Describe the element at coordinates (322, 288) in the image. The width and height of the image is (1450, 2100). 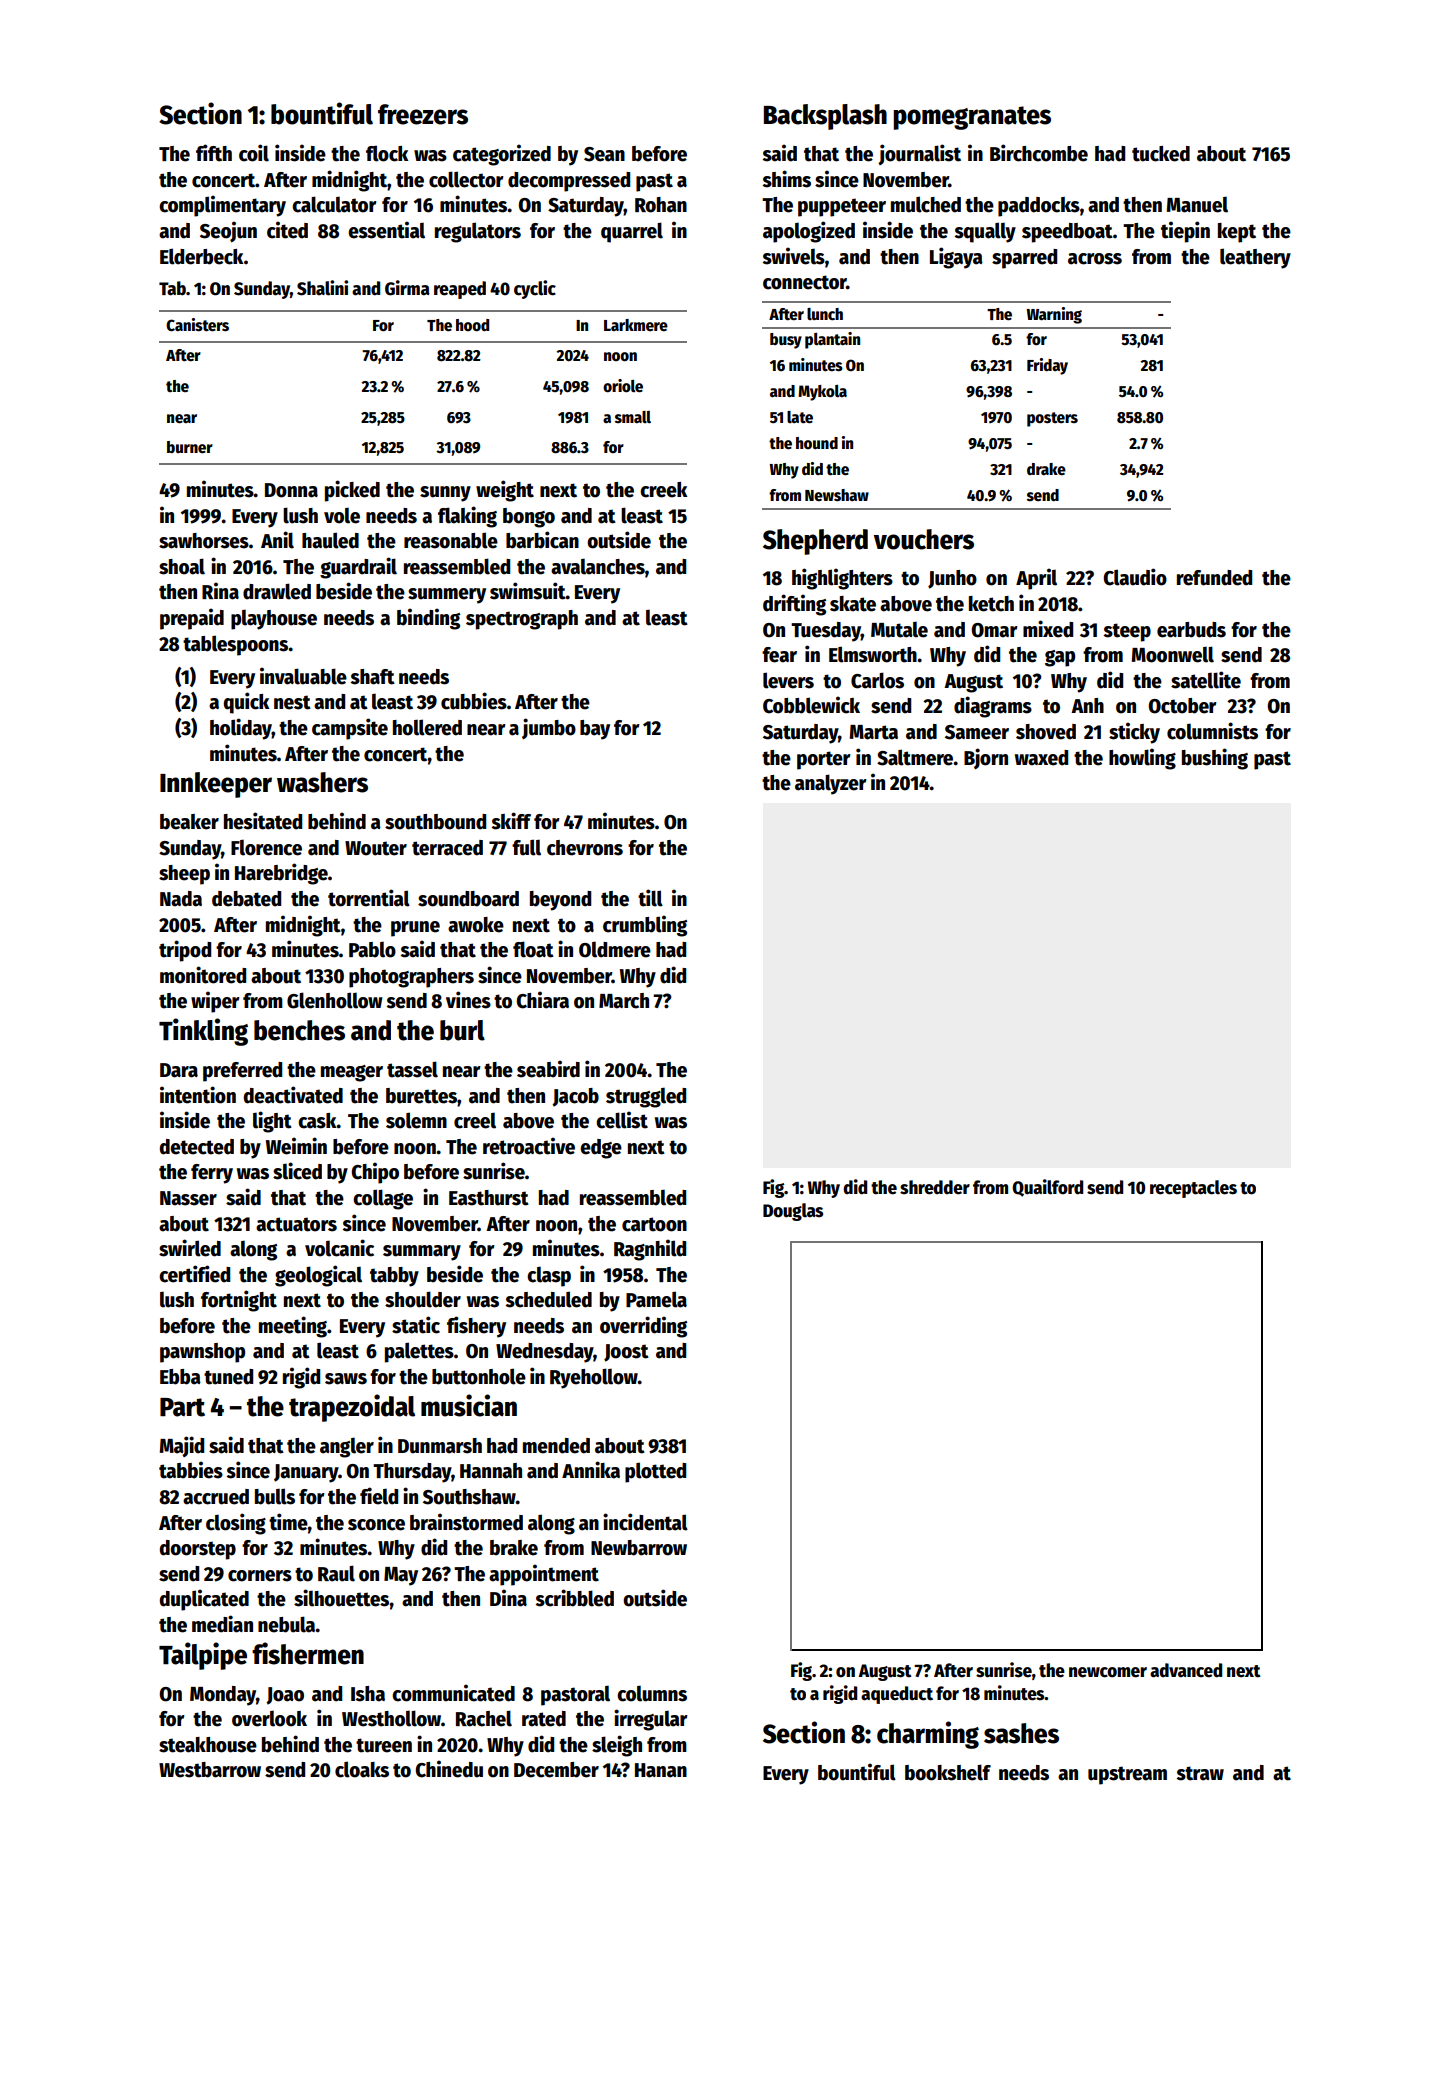
I see `Shalini` at that location.
